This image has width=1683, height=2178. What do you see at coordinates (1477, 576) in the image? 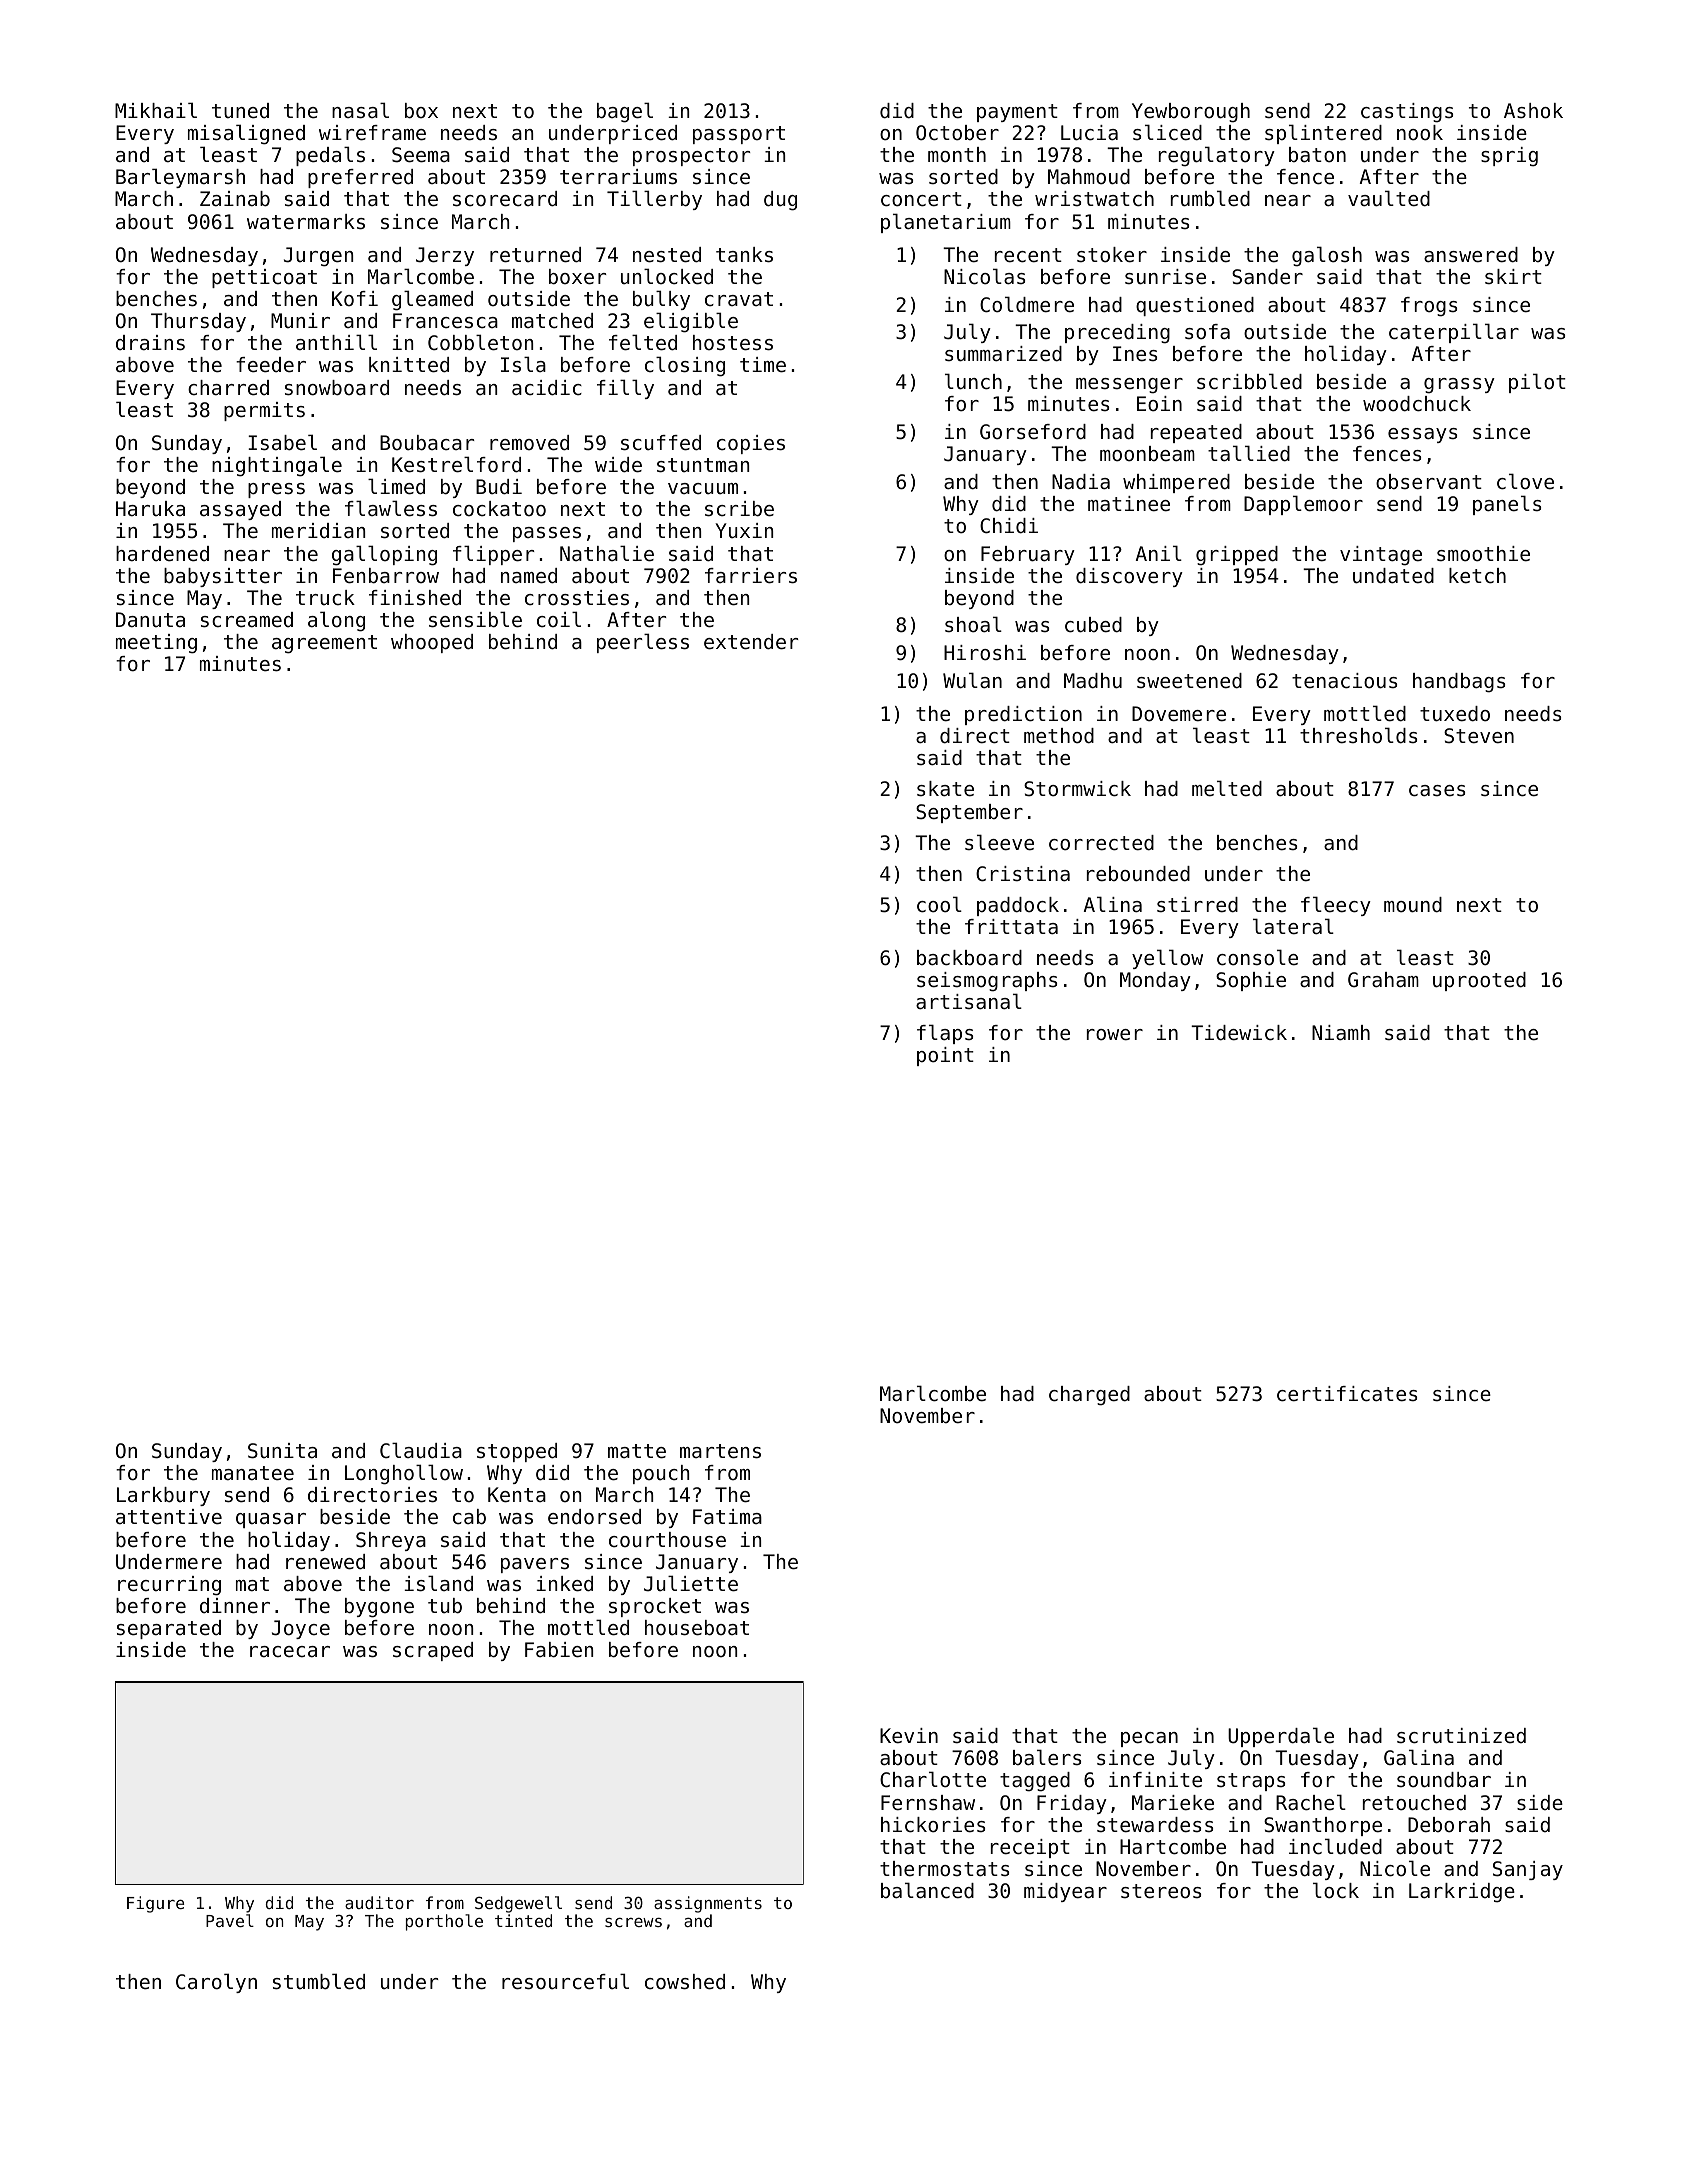
I see `ketch` at bounding box center [1477, 576].
